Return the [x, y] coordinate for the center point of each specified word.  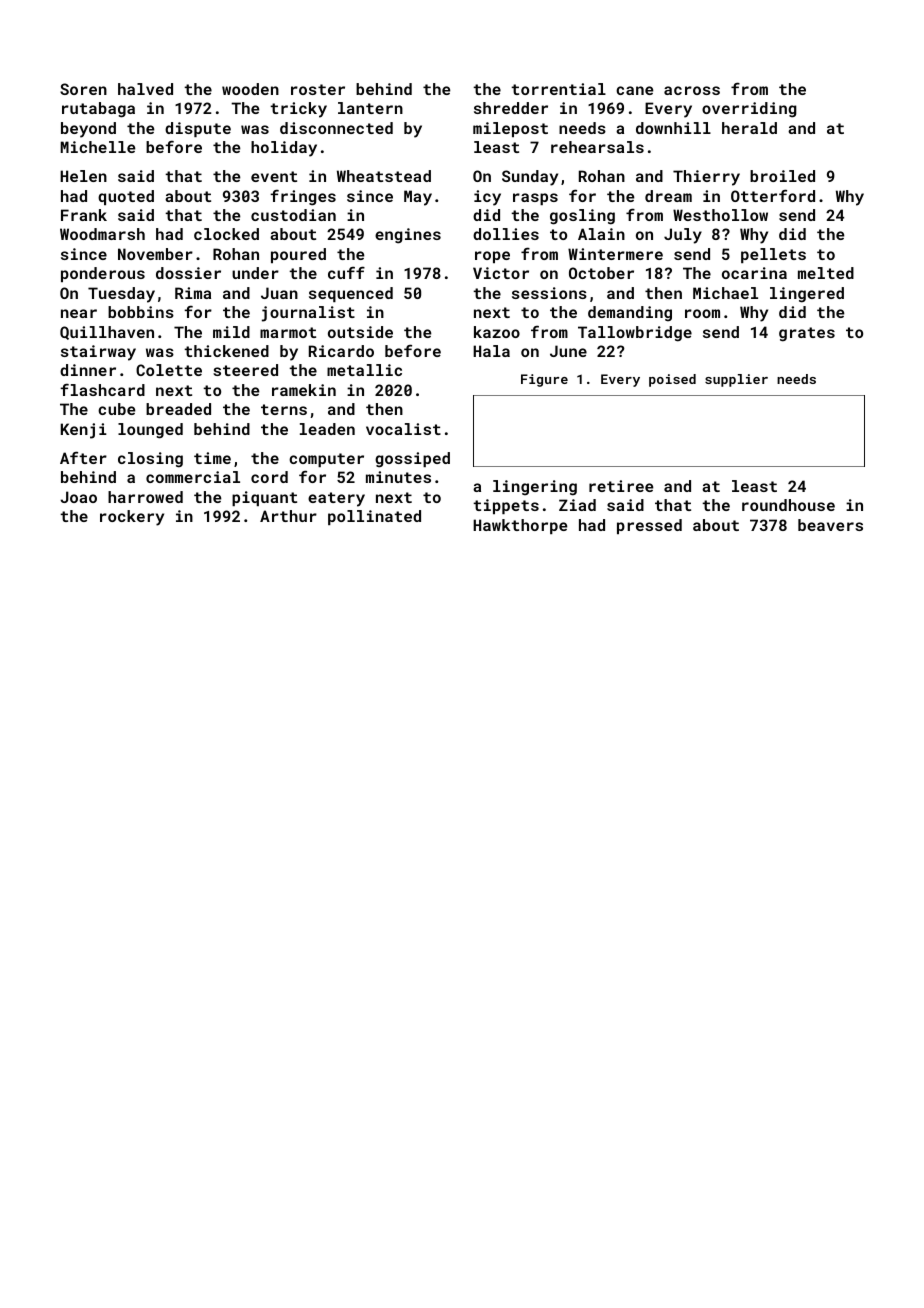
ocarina [754, 273]
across [692, 90]
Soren [83, 89]
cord [269, 477]
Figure [544, 380]
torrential [558, 89]
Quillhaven [107, 333]
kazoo [497, 332]
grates [807, 334]
